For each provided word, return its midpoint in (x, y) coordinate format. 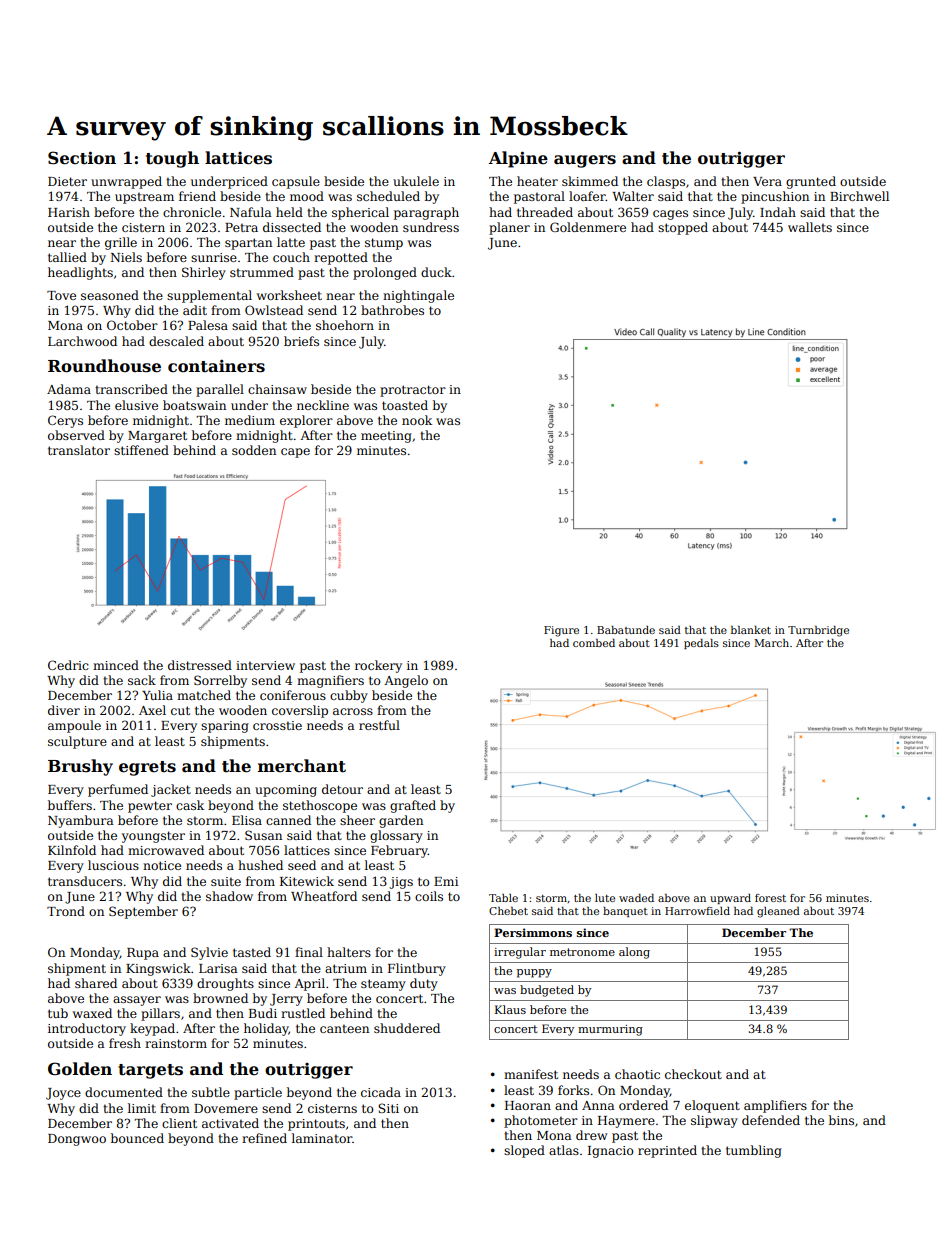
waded (636, 898)
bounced (137, 1138)
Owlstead (274, 310)
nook (417, 420)
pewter (150, 807)
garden (401, 821)
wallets (810, 227)
